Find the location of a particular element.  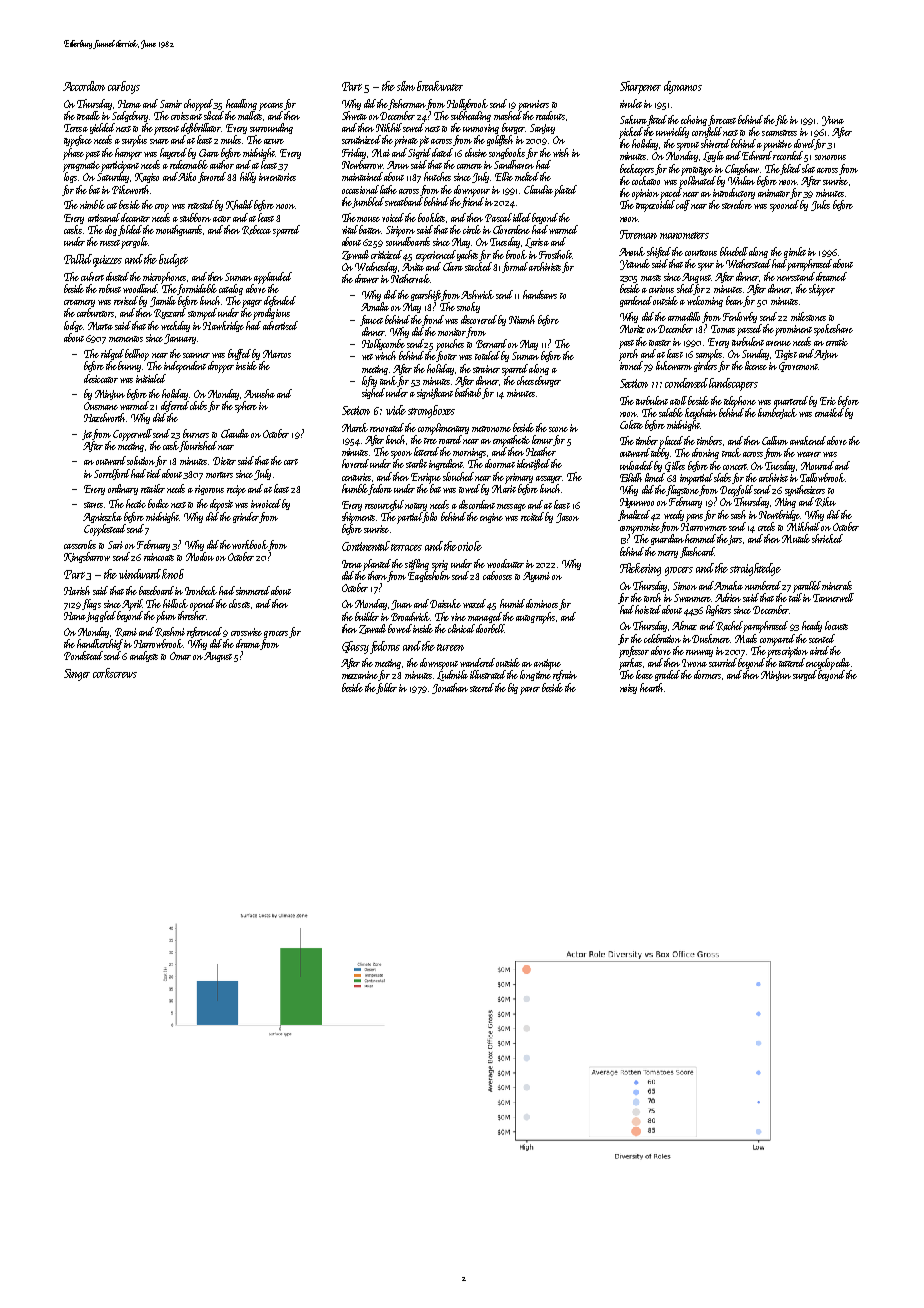

folder is located at coordinates (386, 688).
